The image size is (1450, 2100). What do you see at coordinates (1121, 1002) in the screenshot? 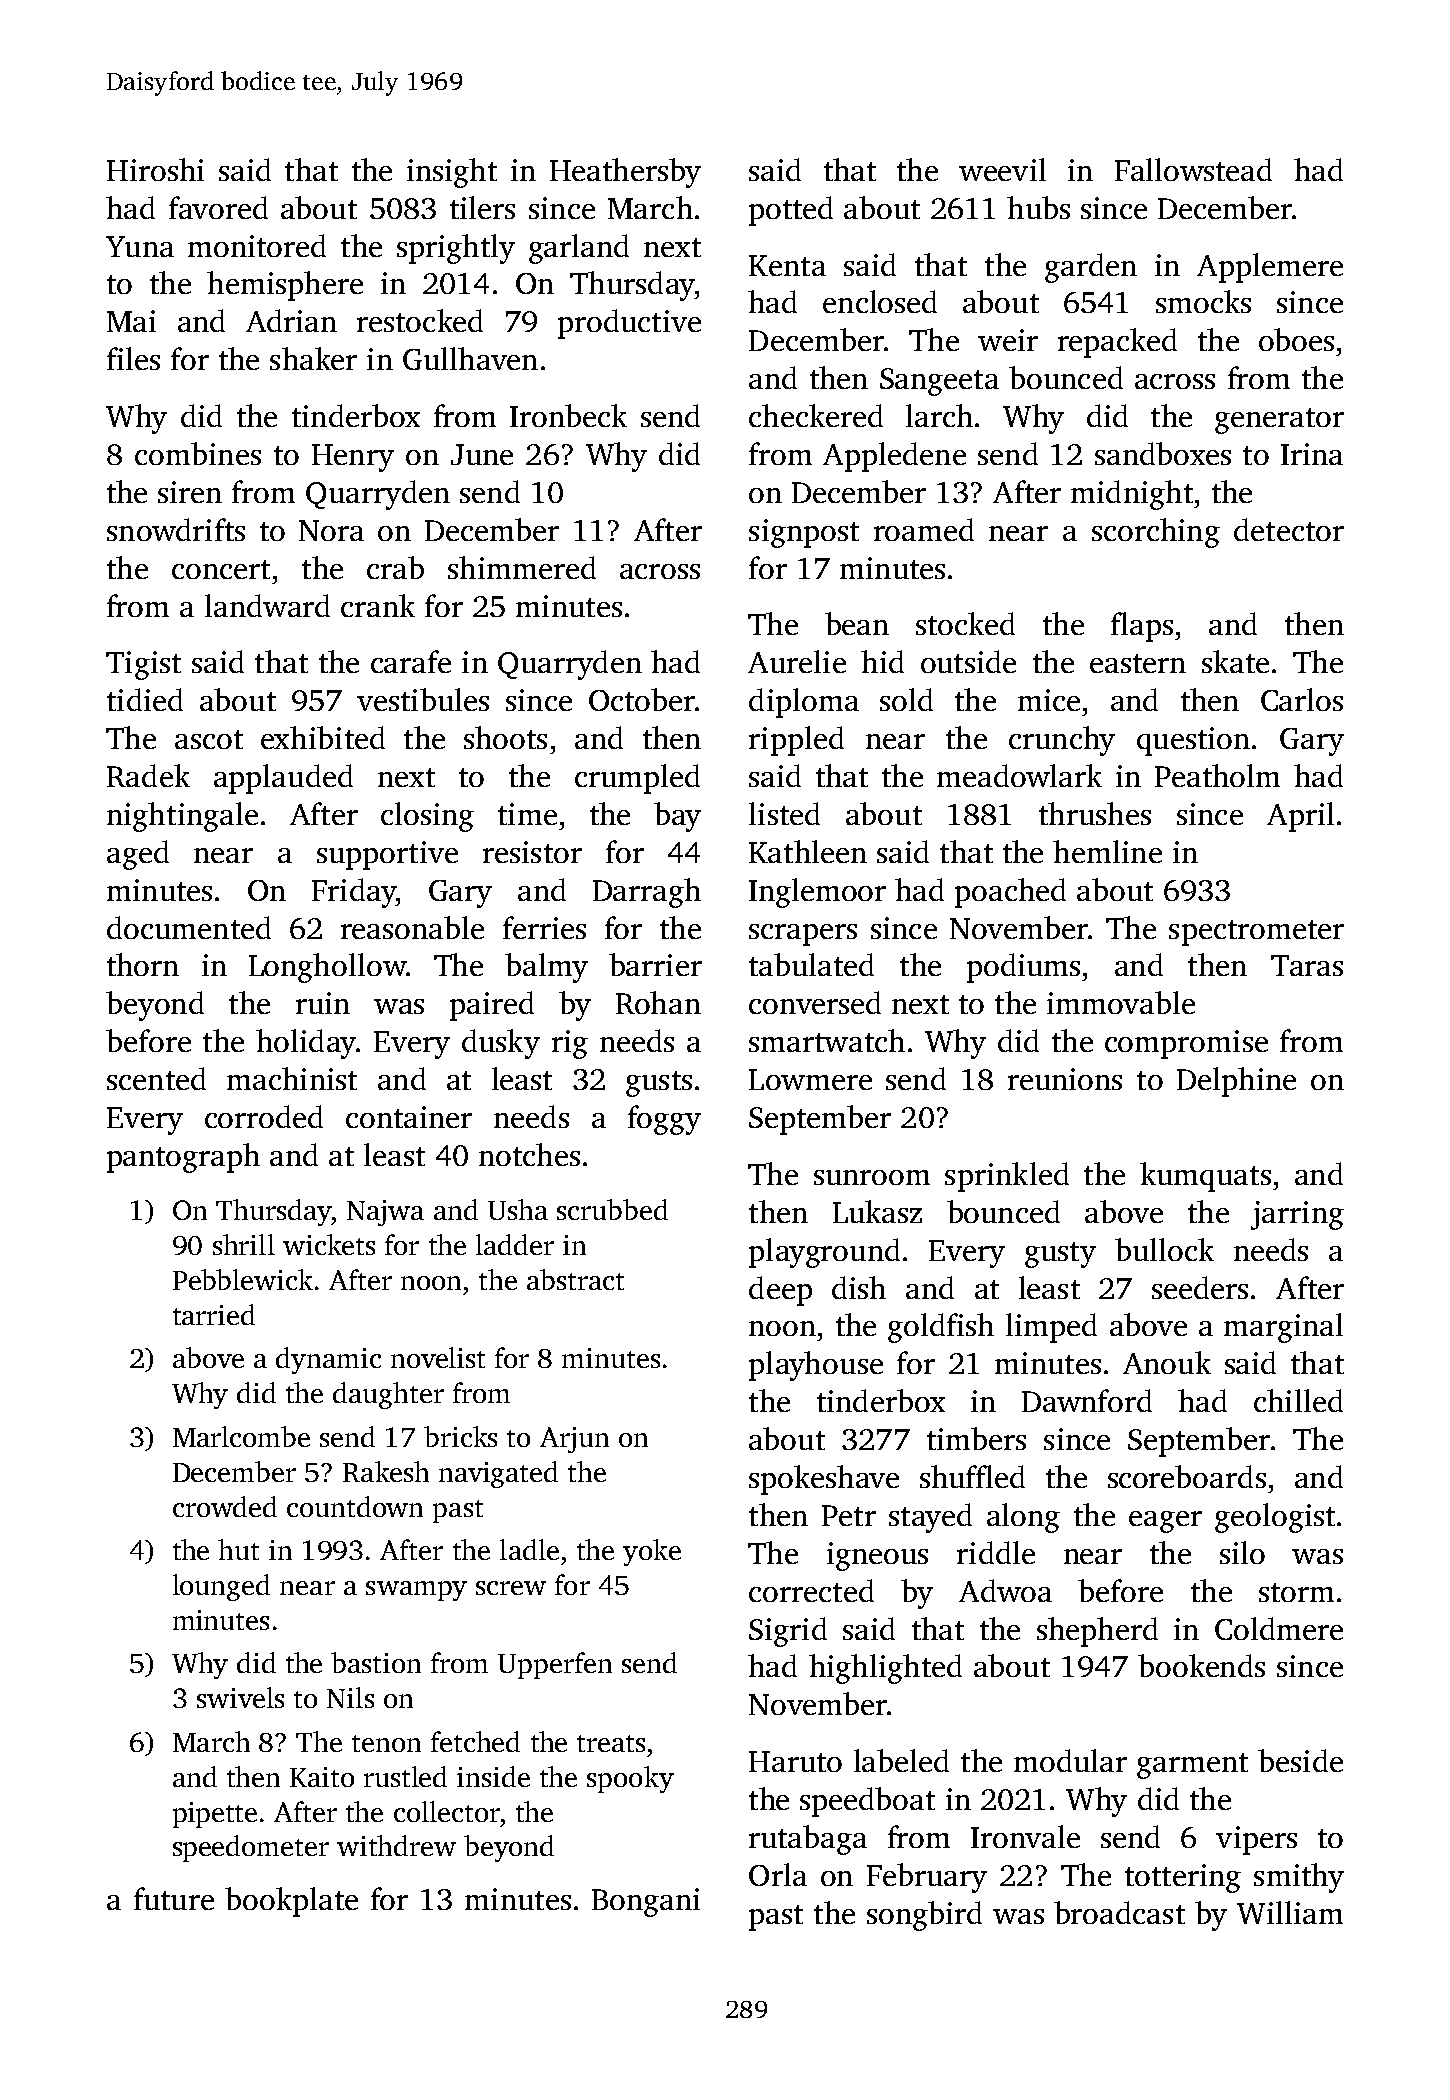
I see `immovable` at bounding box center [1121, 1002].
